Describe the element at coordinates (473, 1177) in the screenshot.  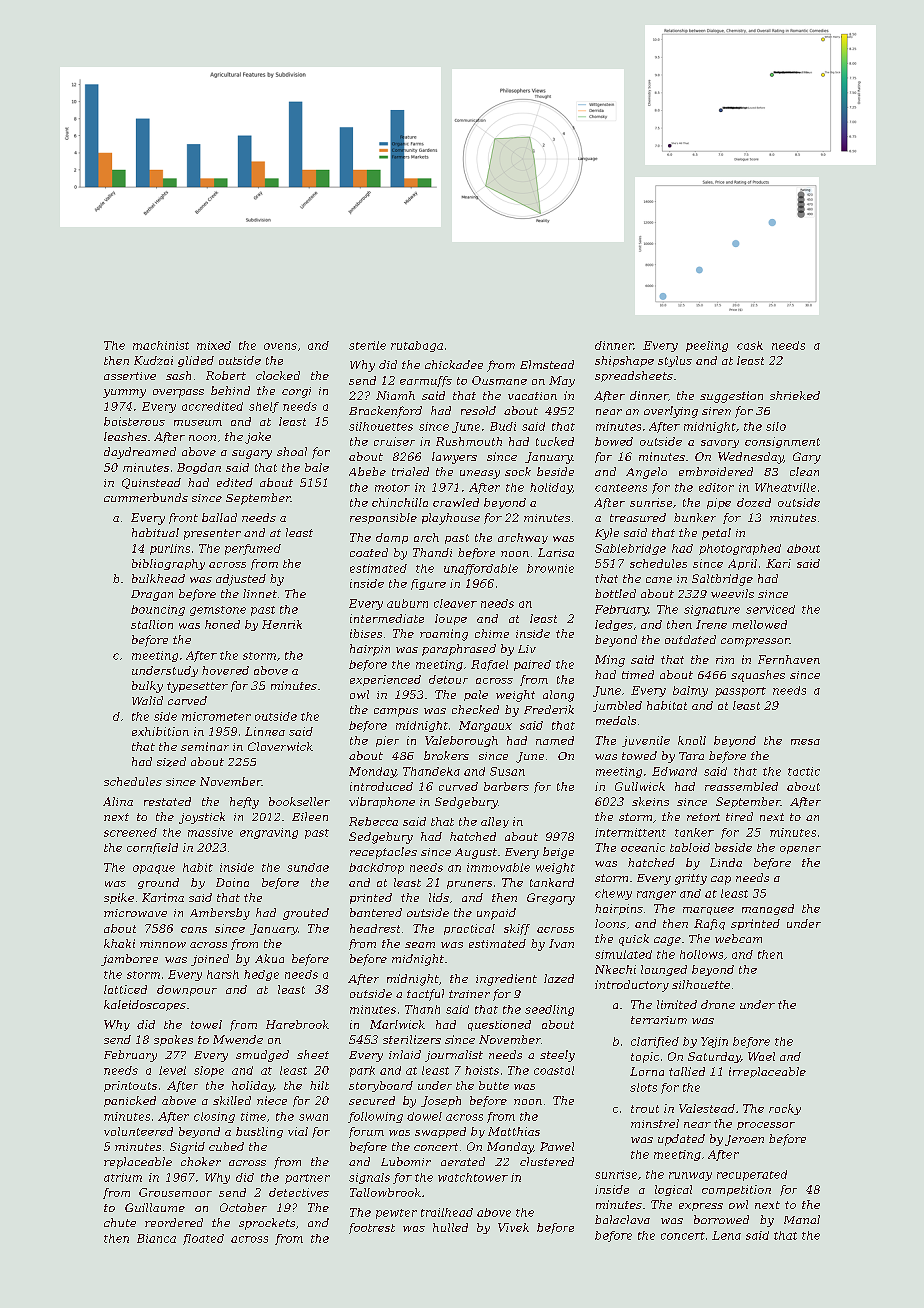
I see `watchtower` at that location.
